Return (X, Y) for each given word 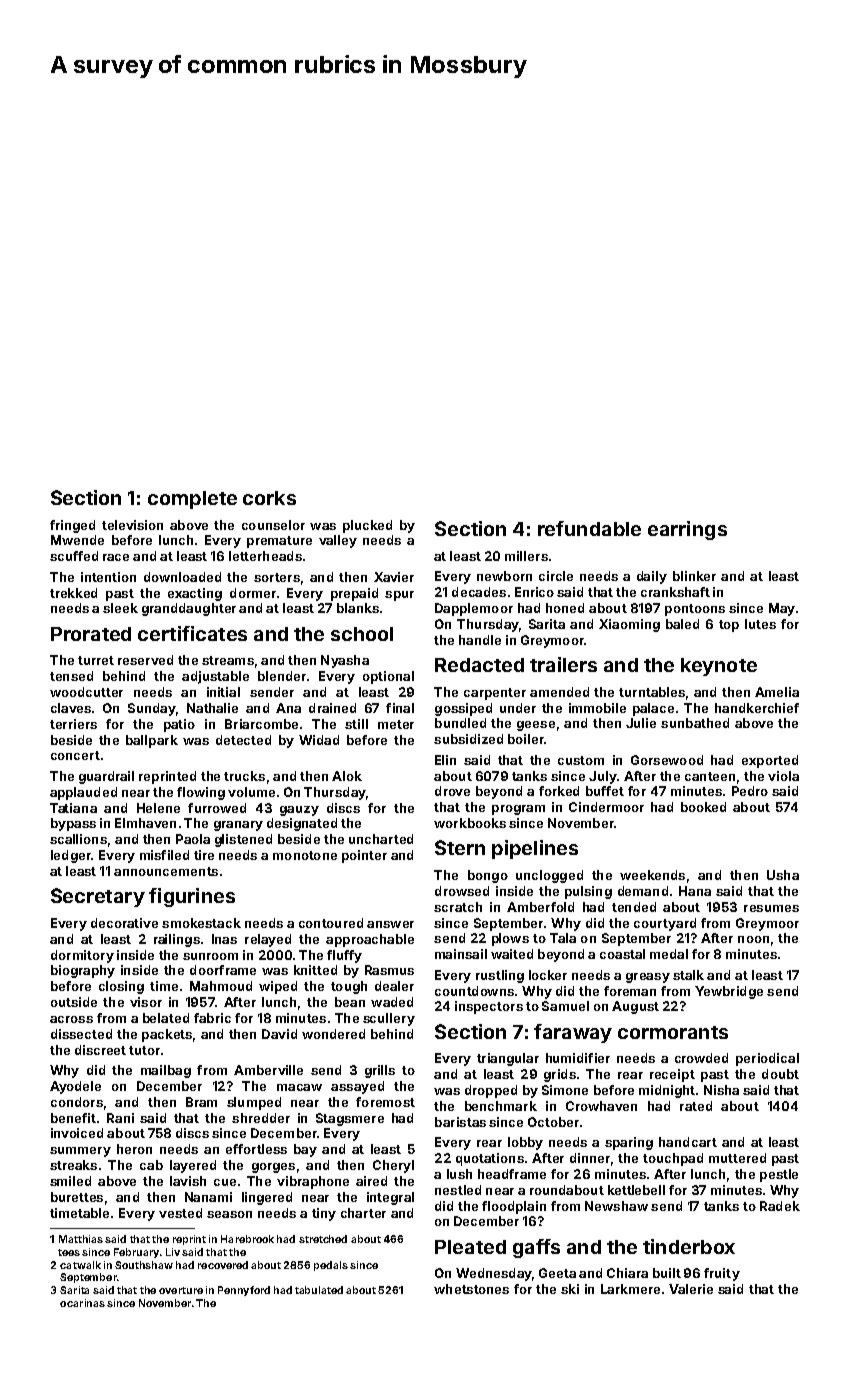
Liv (173, 1252)
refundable (589, 528)
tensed (71, 676)
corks (269, 498)
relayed (268, 940)
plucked (367, 526)
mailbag (166, 1071)
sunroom (210, 956)
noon (753, 939)
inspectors (489, 1007)
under (518, 708)
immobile (597, 708)
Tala (563, 938)
